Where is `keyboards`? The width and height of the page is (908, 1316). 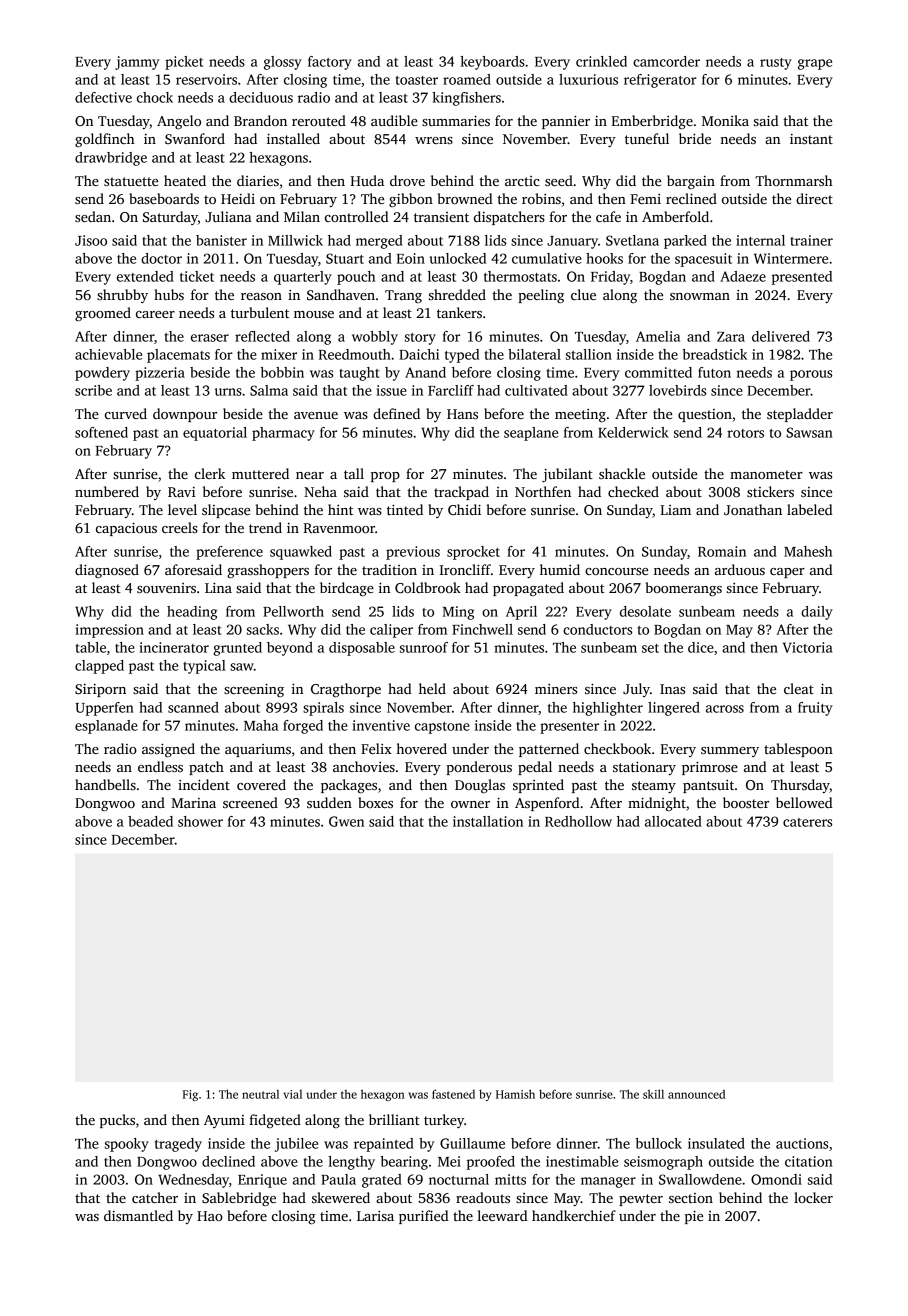 keyboards is located at coordinates (492, 63).
